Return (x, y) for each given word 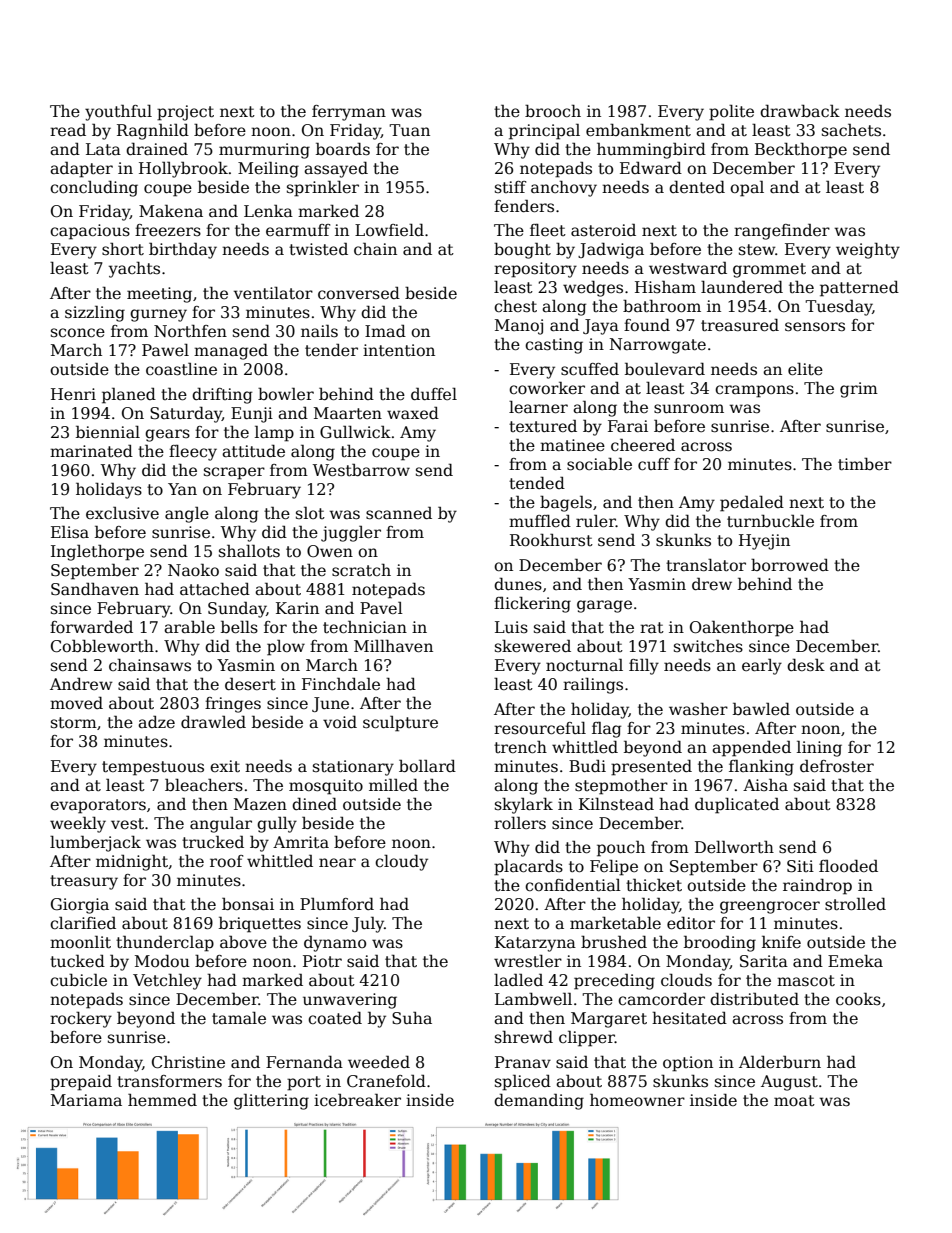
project (185, 113)
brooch (553, 111)
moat (794, 1101)
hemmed (162, 1100)
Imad (385, 330)
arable (189, 626)
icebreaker (357, 1100)
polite (731, 113)
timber (865, 464)
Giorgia (80, 906)
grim (859, 390)
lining (819, 749)
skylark (524, 805)
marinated (91, 450)
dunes (518, 584)
